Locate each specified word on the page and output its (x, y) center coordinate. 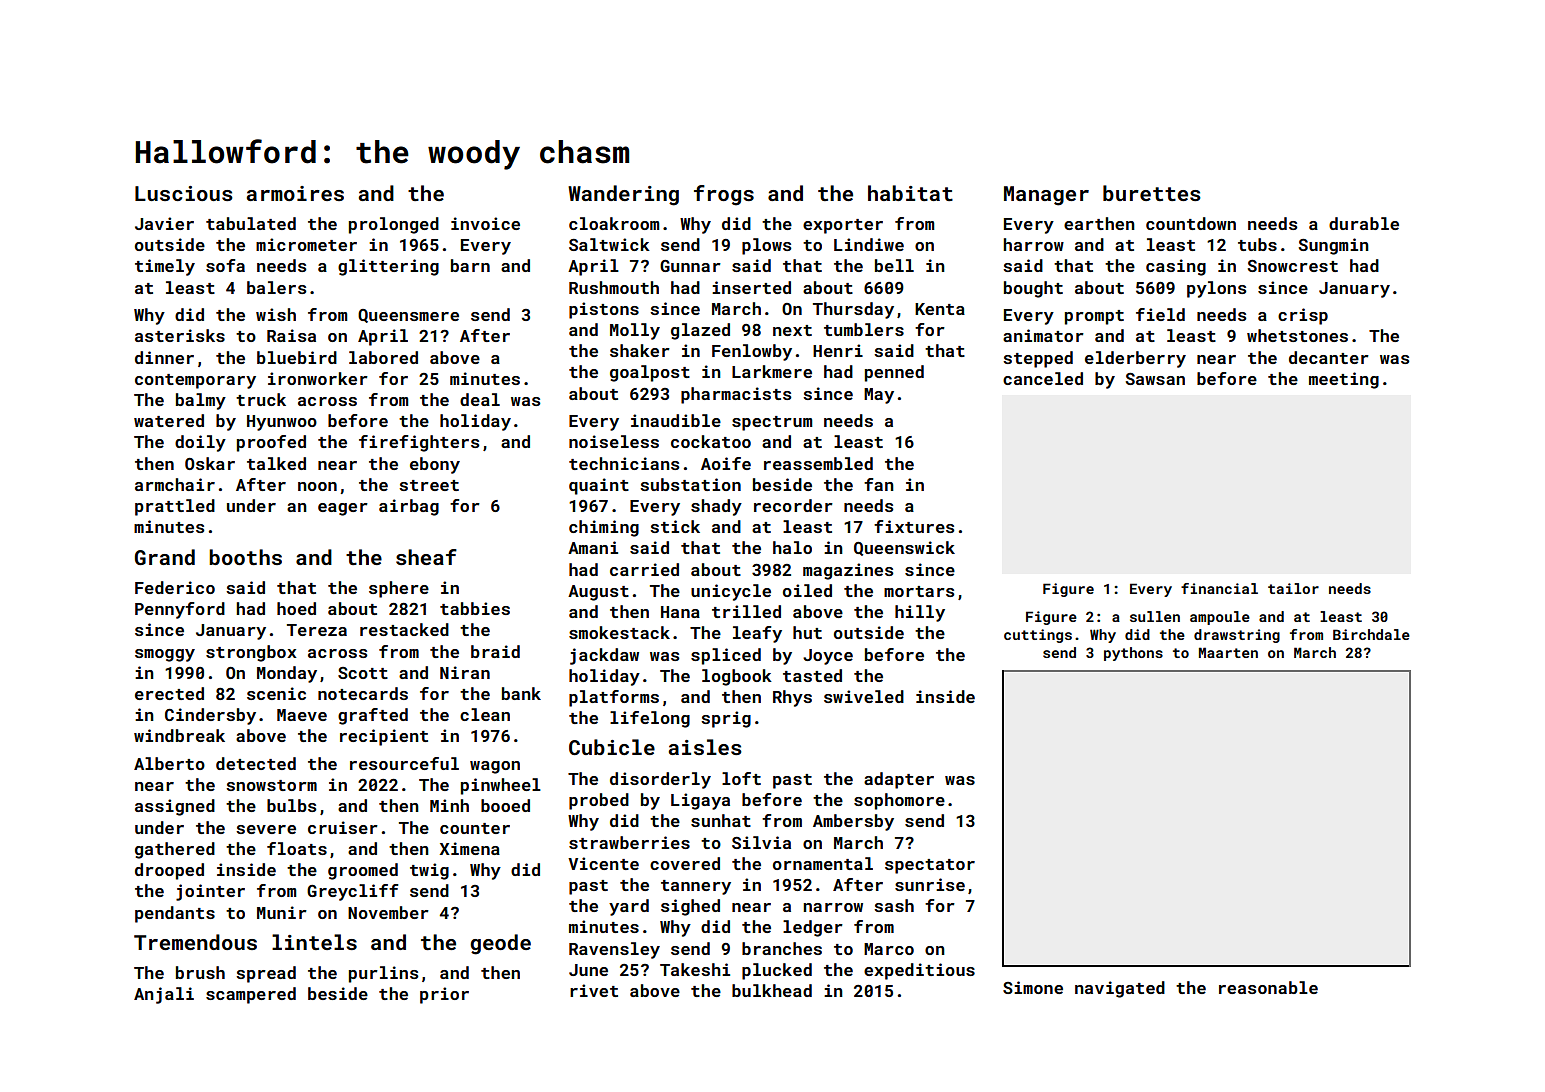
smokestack (619, 632)
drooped (169, 871)
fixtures (914, 526)
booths (245, 557)
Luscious (184, 193)
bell (894, 265)
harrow (1034, 244)
